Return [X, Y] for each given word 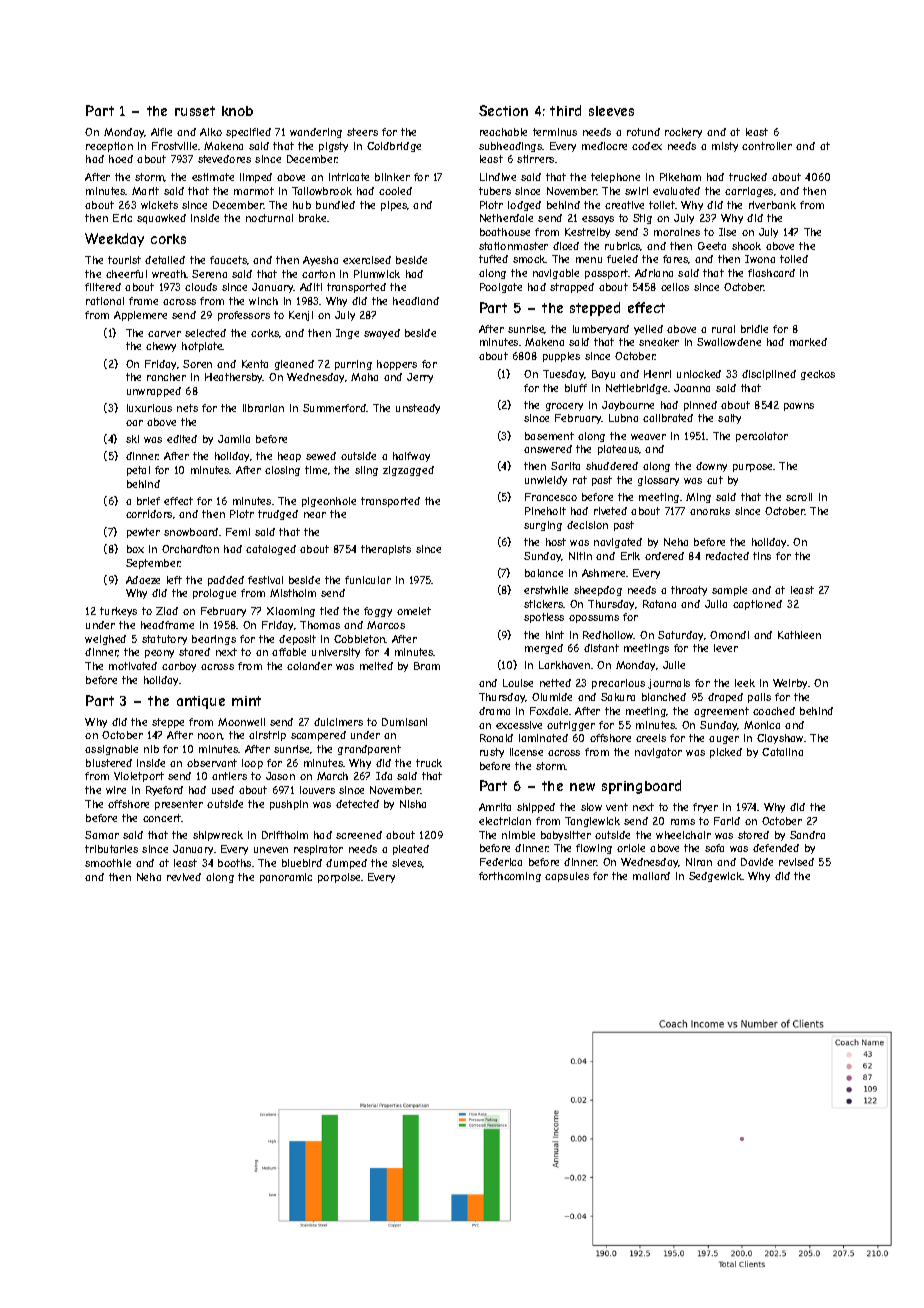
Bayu [603, 375]
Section [503, 110]
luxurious [149, 408]
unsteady [418, 409]
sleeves [611, 111]
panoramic [286, 878]
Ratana [659, 604]
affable [289, 652]
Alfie [161, 132]
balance [544, 573]
